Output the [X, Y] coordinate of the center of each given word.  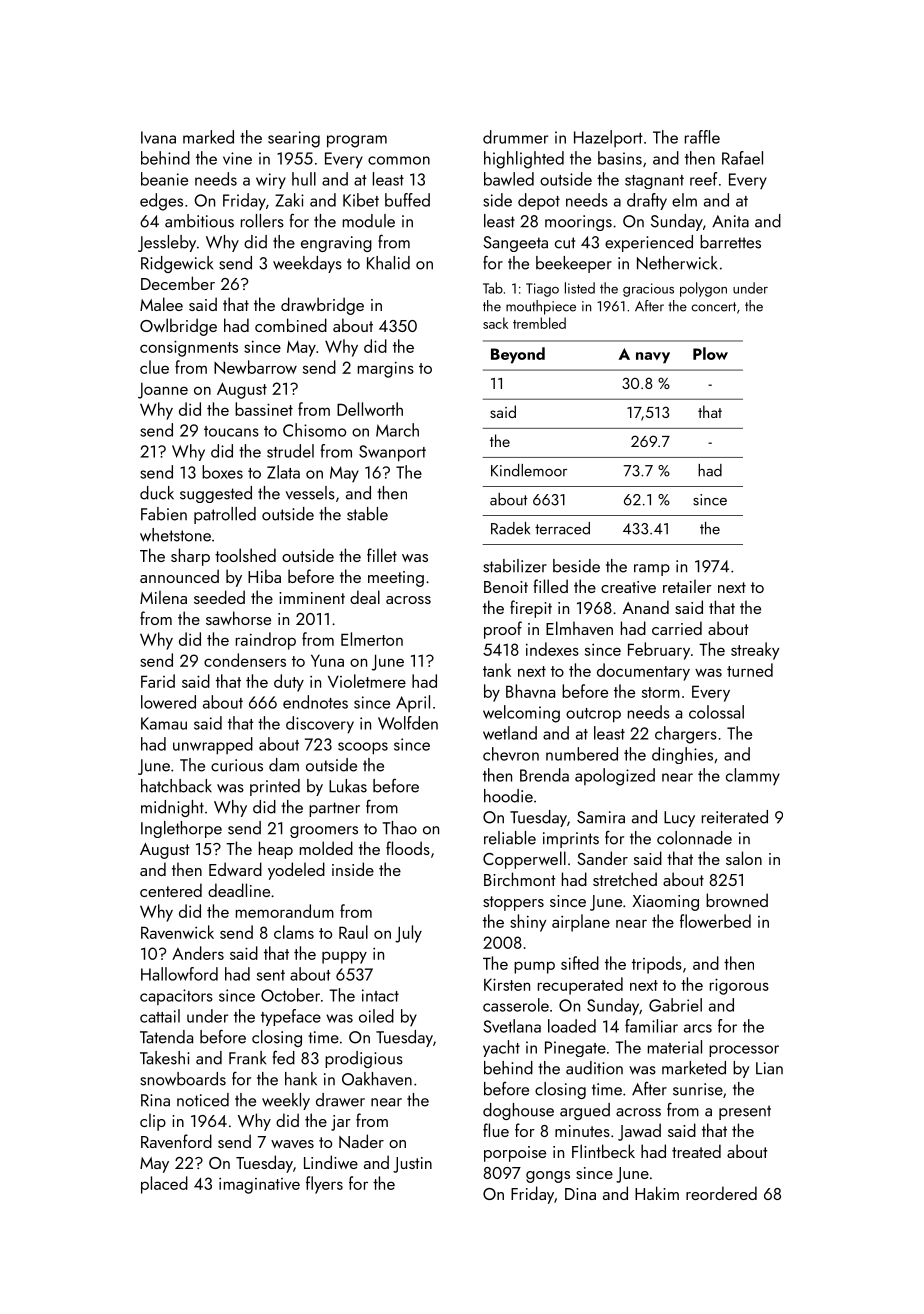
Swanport [392, 453]
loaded [572, 1026]
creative [628, 587]
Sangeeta [515, 244]
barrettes [730, 242]
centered [171, 890]
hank [301, 1079]
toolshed [245, 555]
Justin [412, 1165]
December [178, 283]
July [408, 934]
